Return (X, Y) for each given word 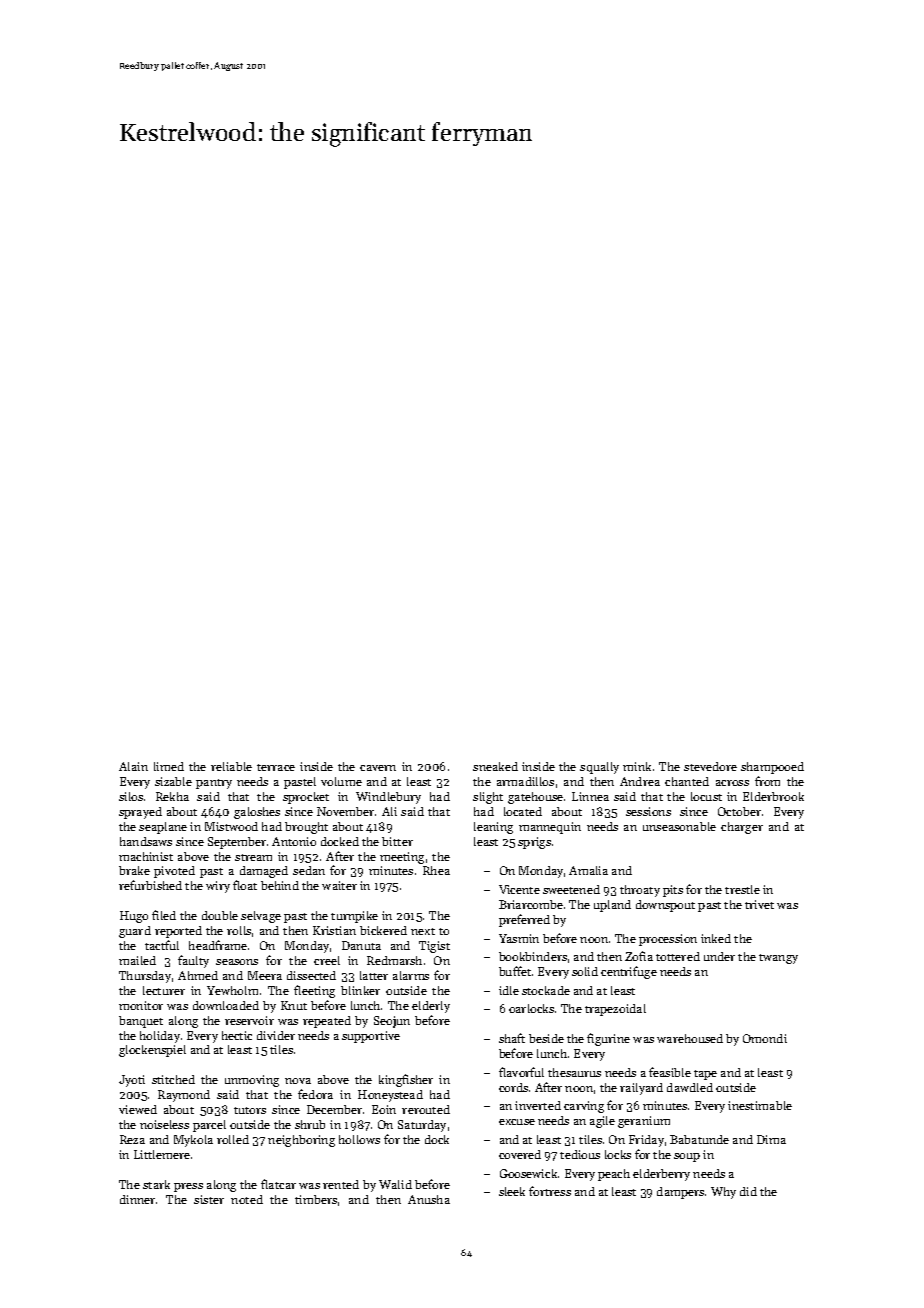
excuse (517, 1122)
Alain (133, 766)
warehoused (690, 1038)
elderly (431, 1007)
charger (742, 828)
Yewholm (232, 990)
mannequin (550, 828)
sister (209, 1199)
